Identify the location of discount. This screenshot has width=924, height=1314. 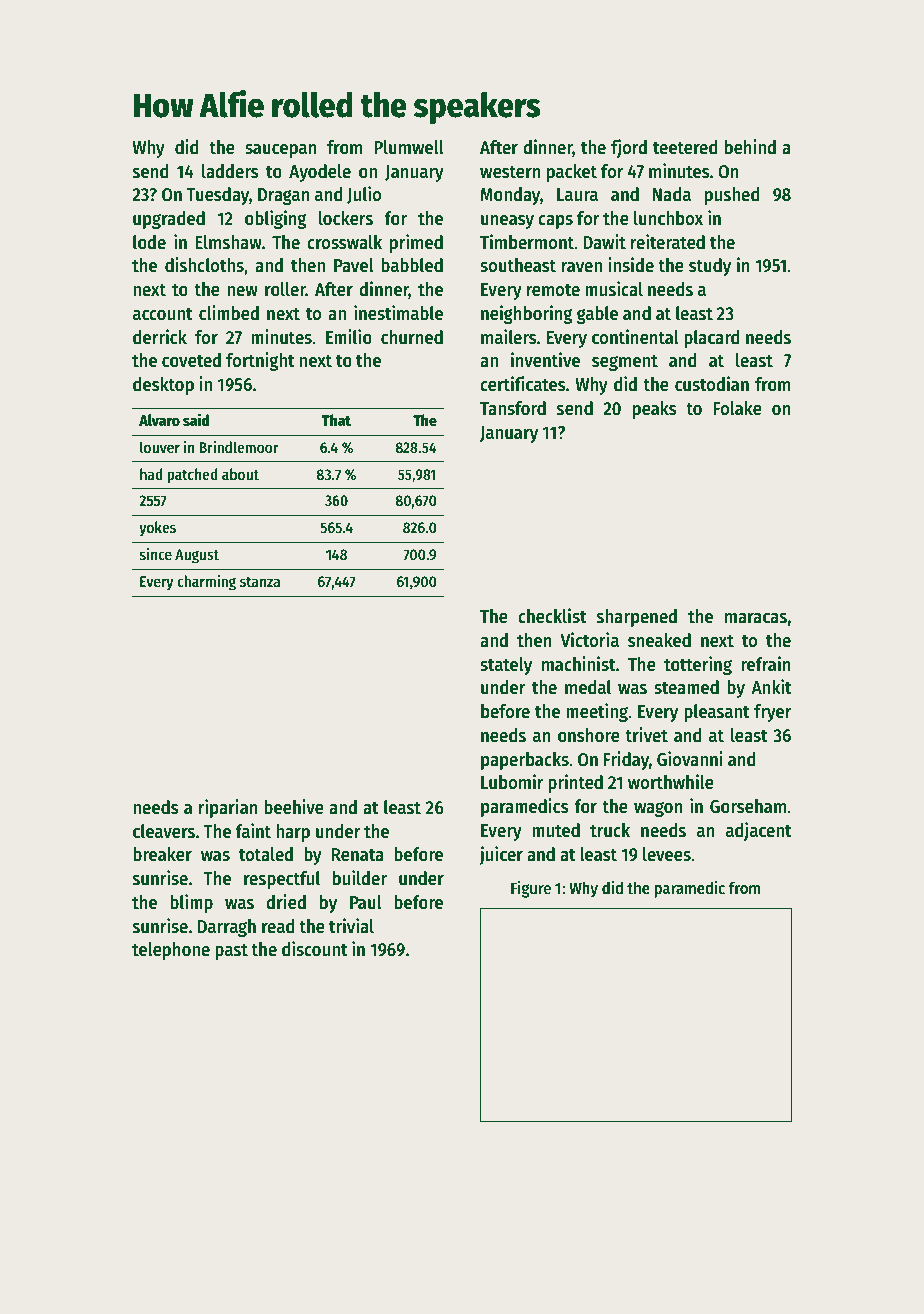
(315, 949).
